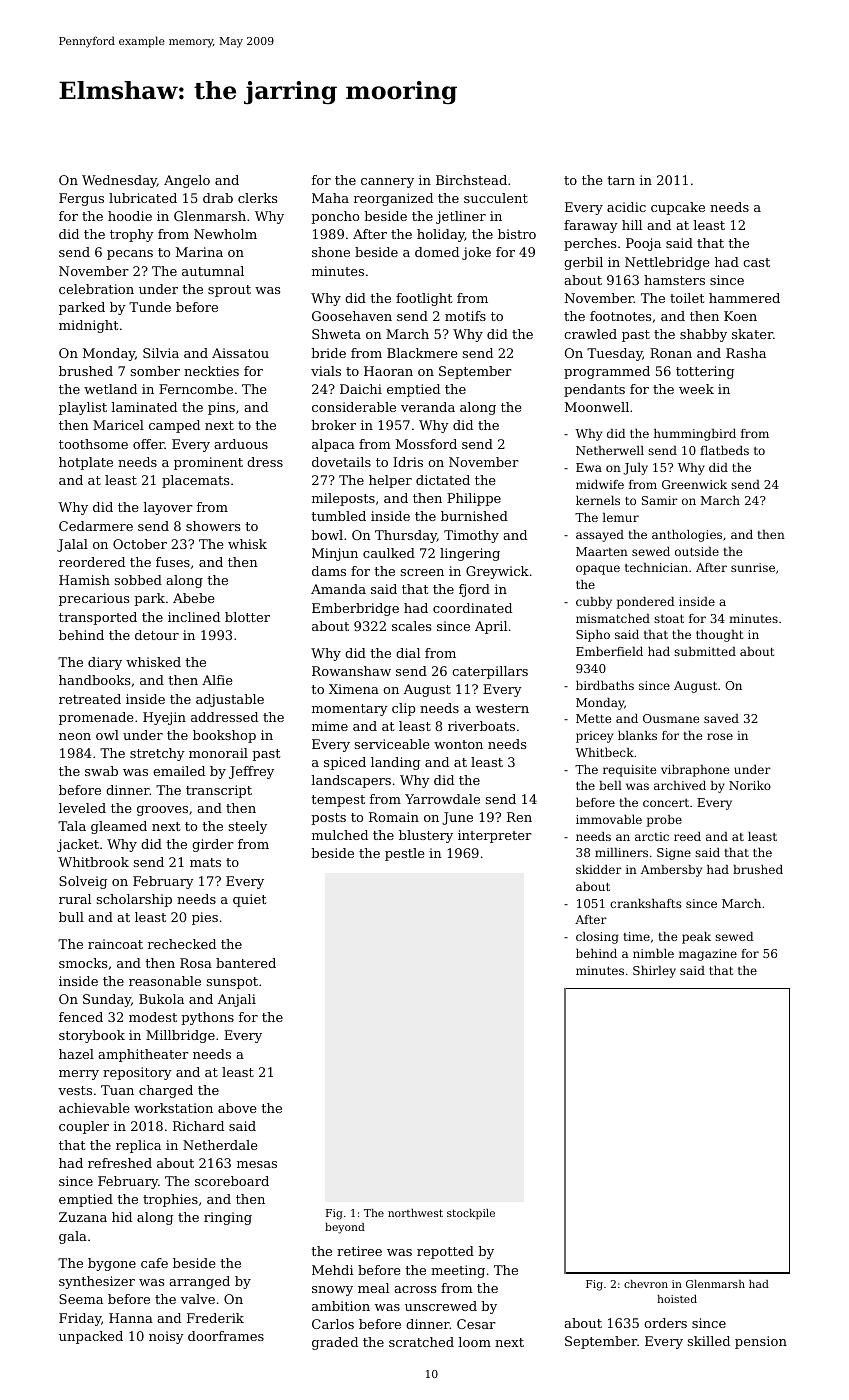 The height and width of the screenshot is (1400, 849). I want to click on closing, so click(597, 938).
